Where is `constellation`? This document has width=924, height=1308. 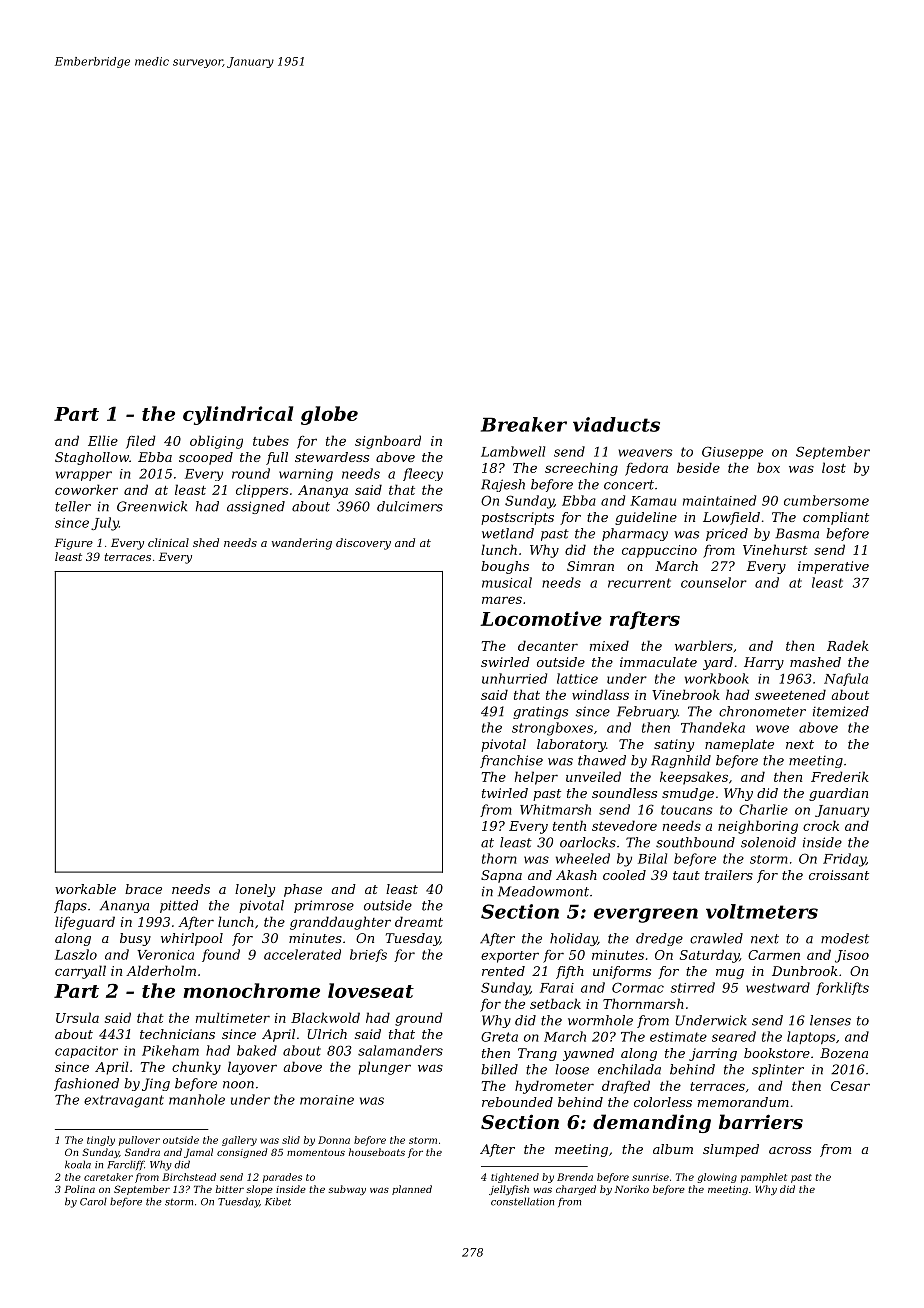
constellation is located at coordinates (522, 1201).
